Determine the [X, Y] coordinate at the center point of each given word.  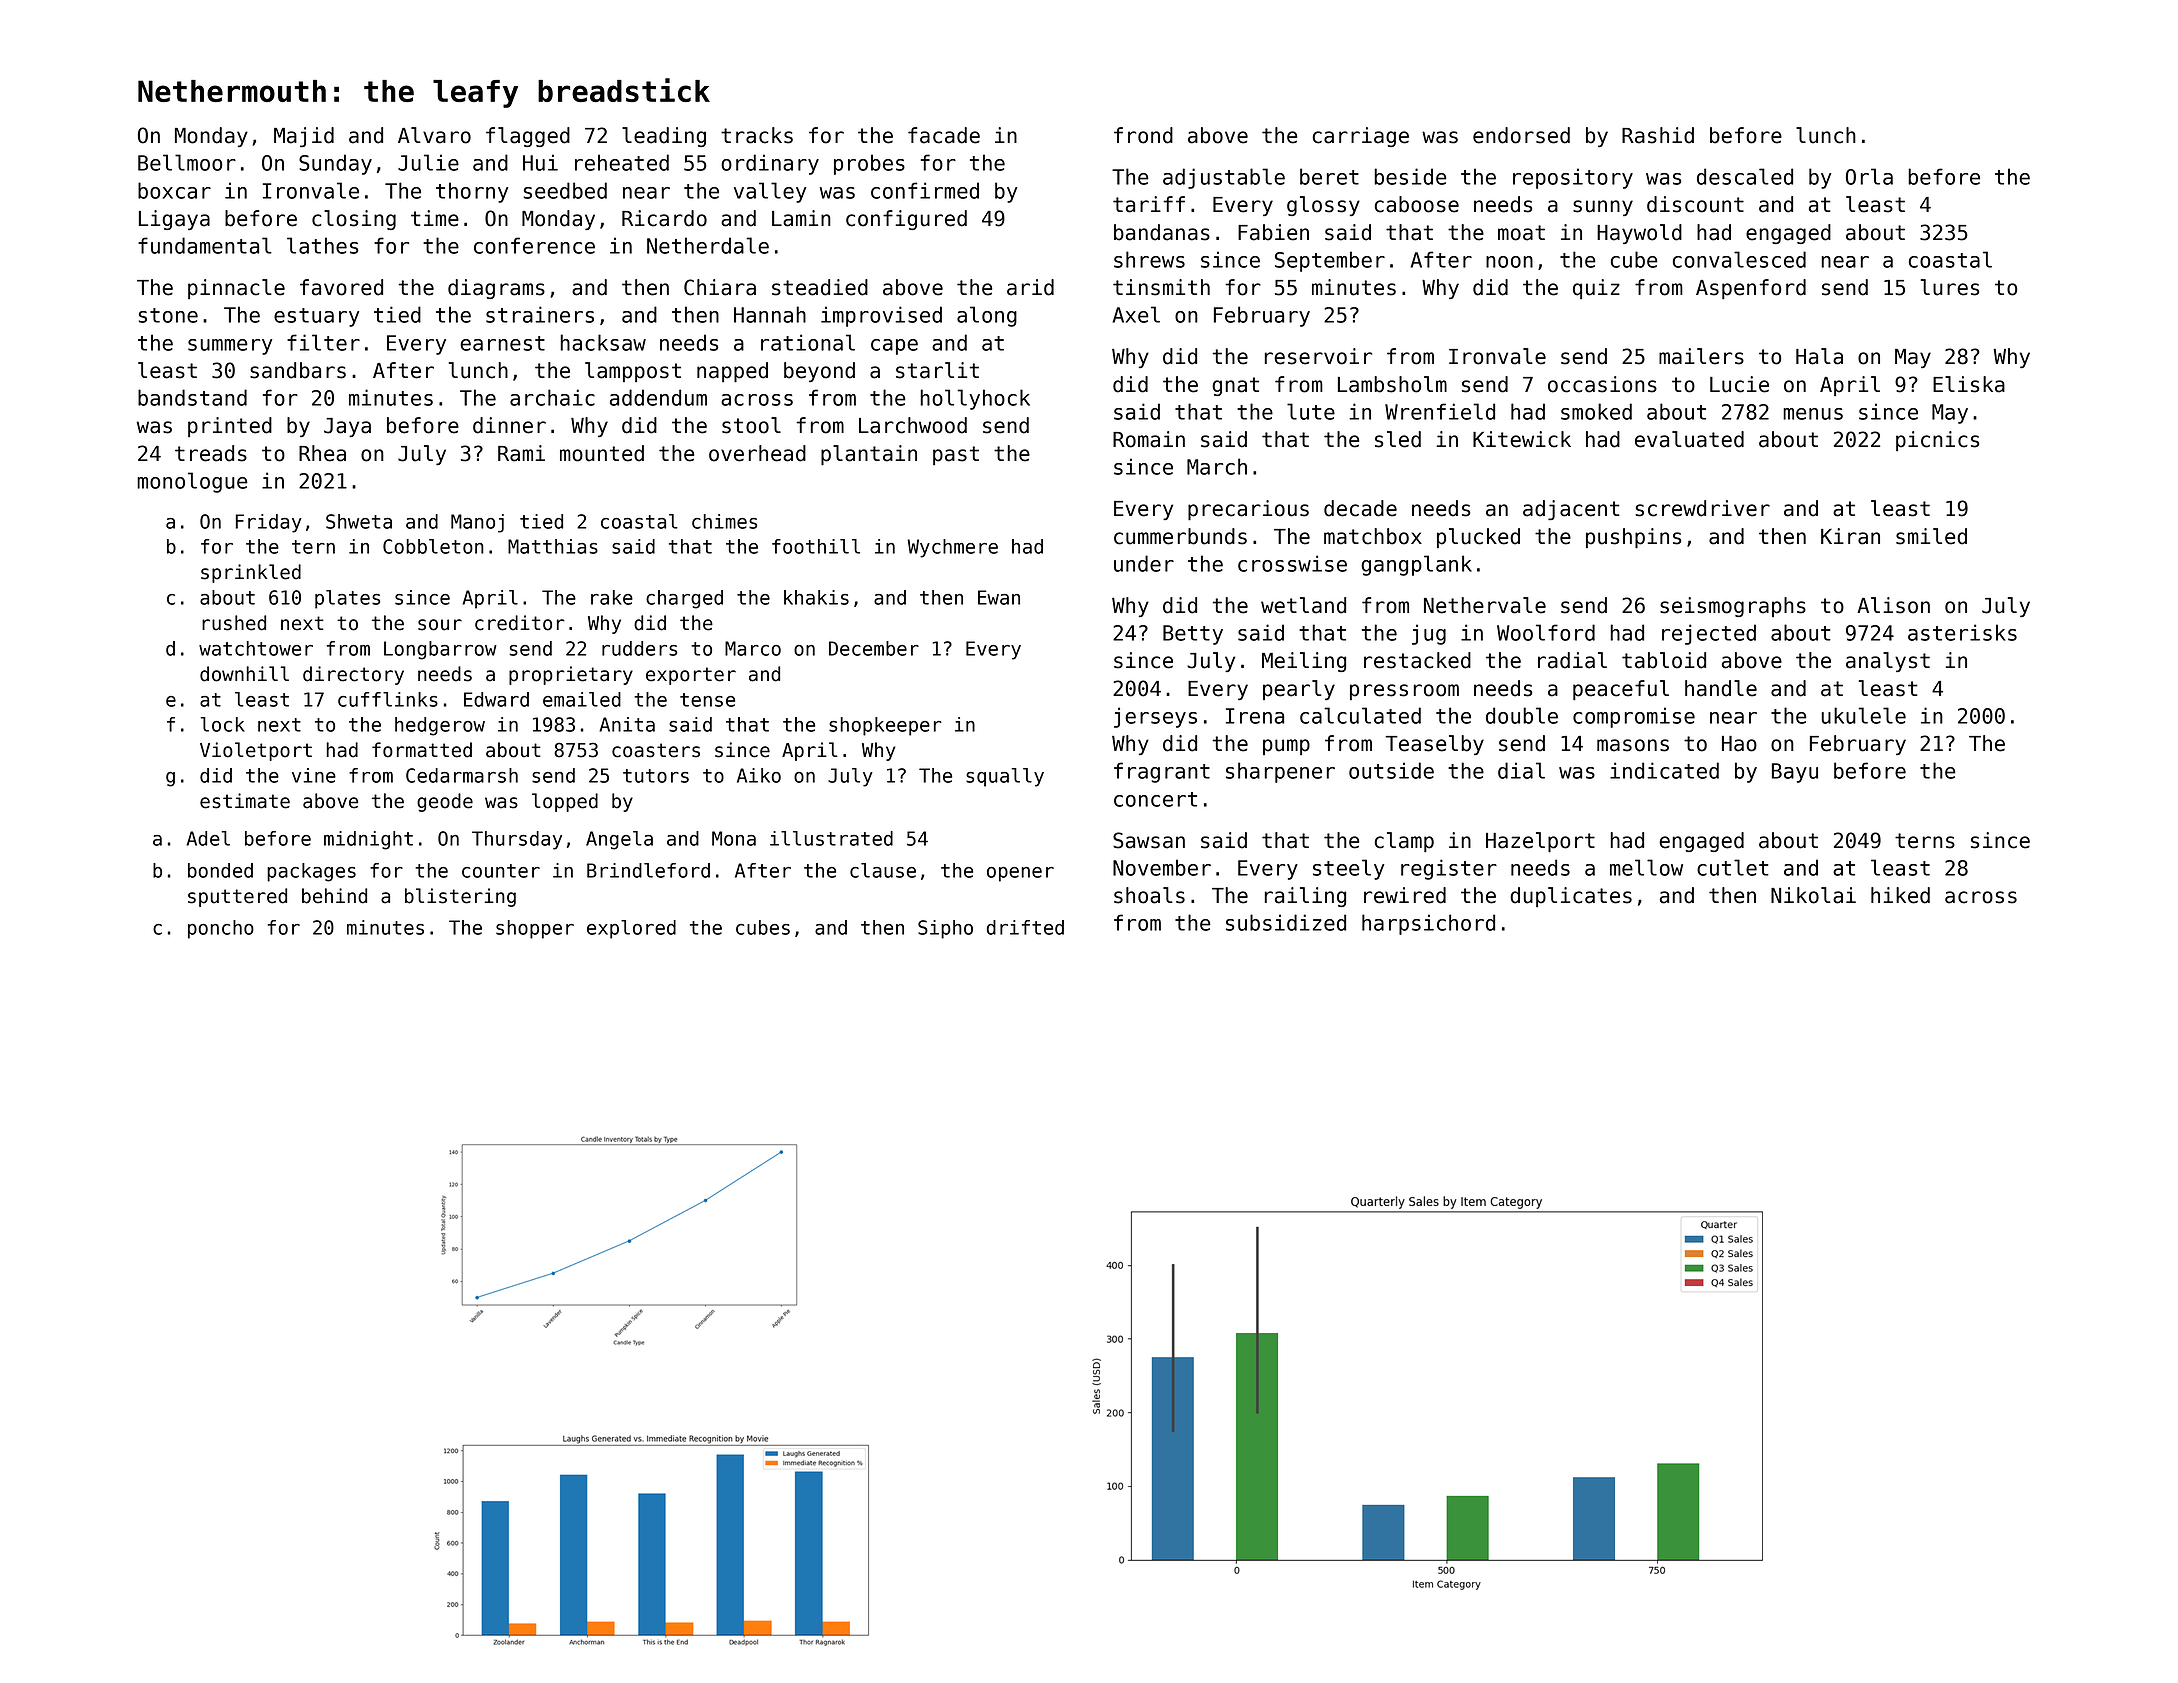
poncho [221, 929]
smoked [1596, 411]
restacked [1417, 660]
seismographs [1733, 607]
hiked [1900, 895]
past [956, 455]
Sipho [945, 929]
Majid [304, 137]
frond [1143, 135]
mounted [602, 453]
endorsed [1521, 135]
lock [223, 724]
